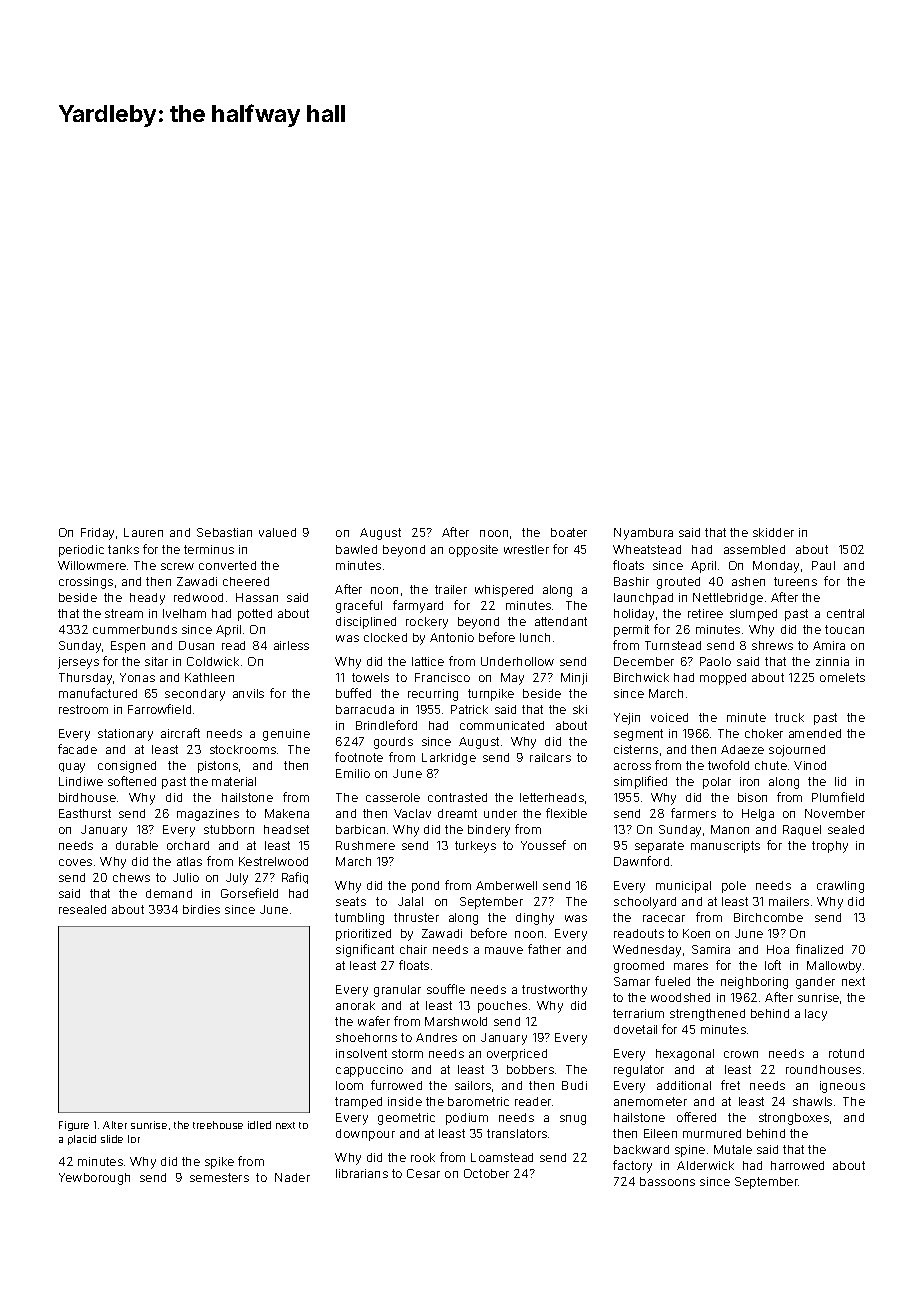  What do you see at coordinates (647, 549) in the image?
I see `Wheatstead` at bounding box center [647, 549].
